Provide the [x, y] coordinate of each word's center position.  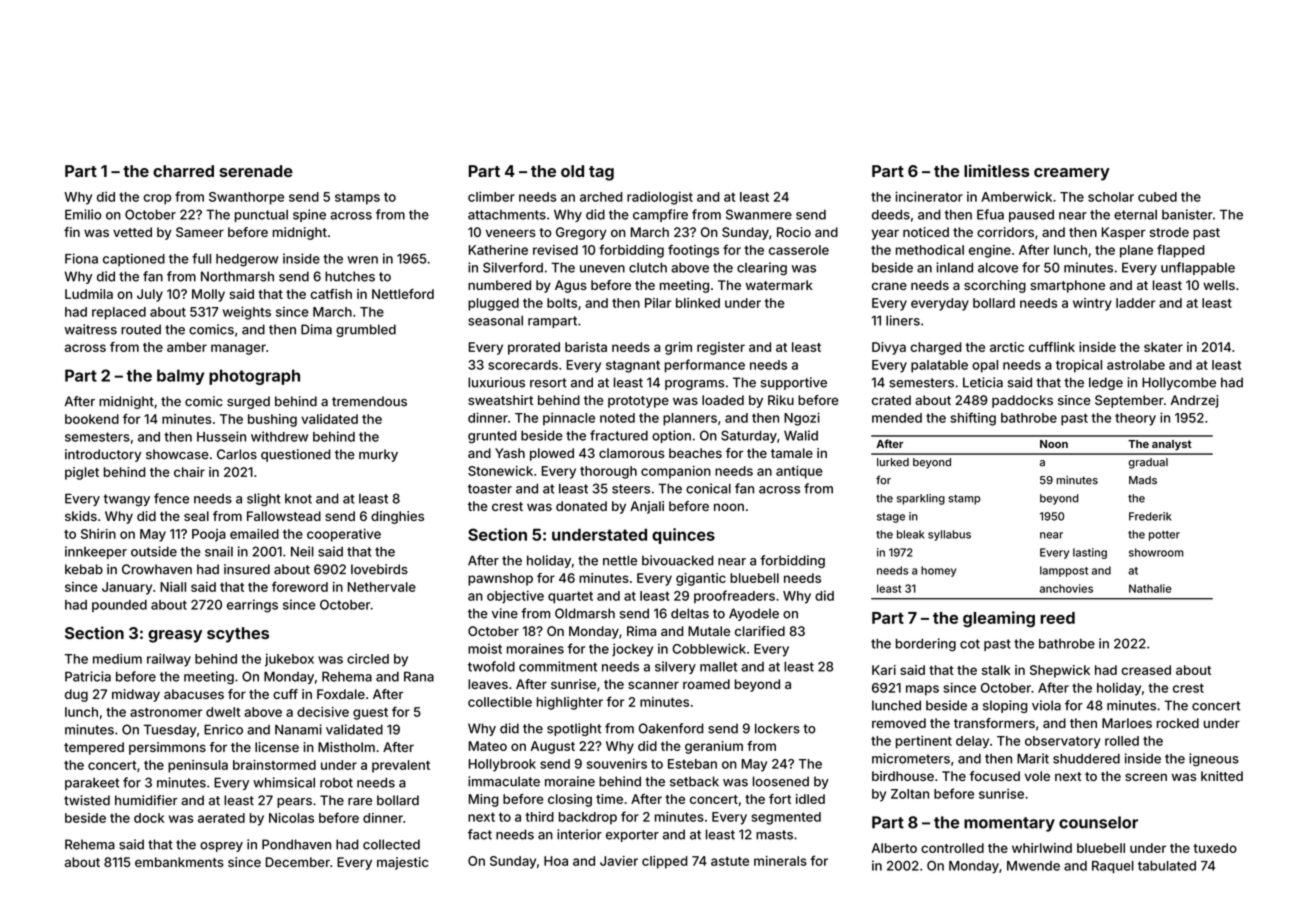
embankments [179, 862]
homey [938, 571]
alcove [998, 267]
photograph [254, 377]
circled [368, 658]
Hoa [556, 861]
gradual [1148, 463]
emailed [254, 534]
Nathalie [1150, 588]
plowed [552, 454]
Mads [1143, 480]
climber [491, 196]
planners [690, 419]
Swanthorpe [246, 198]
